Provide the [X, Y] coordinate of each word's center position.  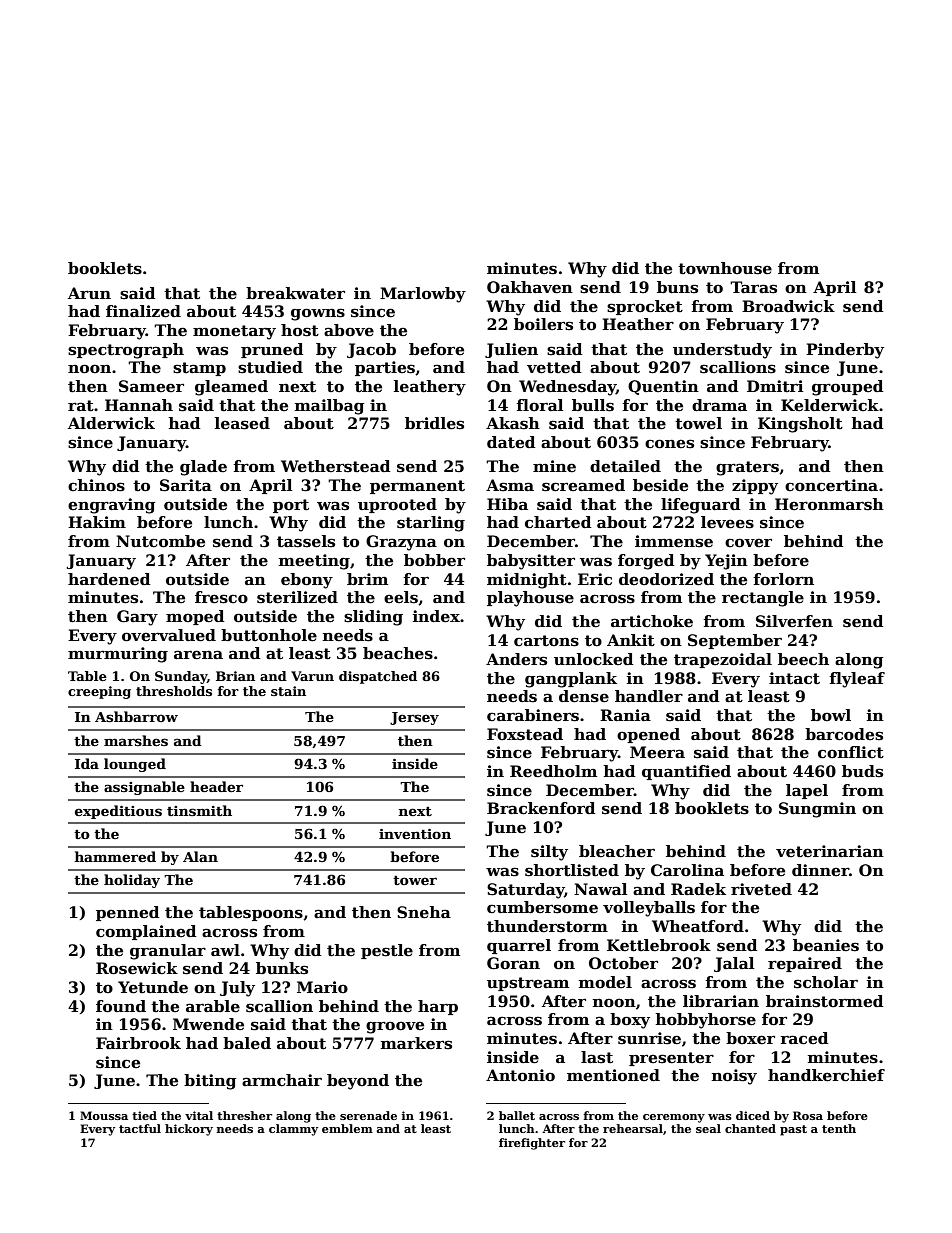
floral [540, 405]
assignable [144, 788]
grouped [848, 388]
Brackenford [541, 808]
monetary [234, 332]
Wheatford [698, 926]
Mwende [208, 1024]
